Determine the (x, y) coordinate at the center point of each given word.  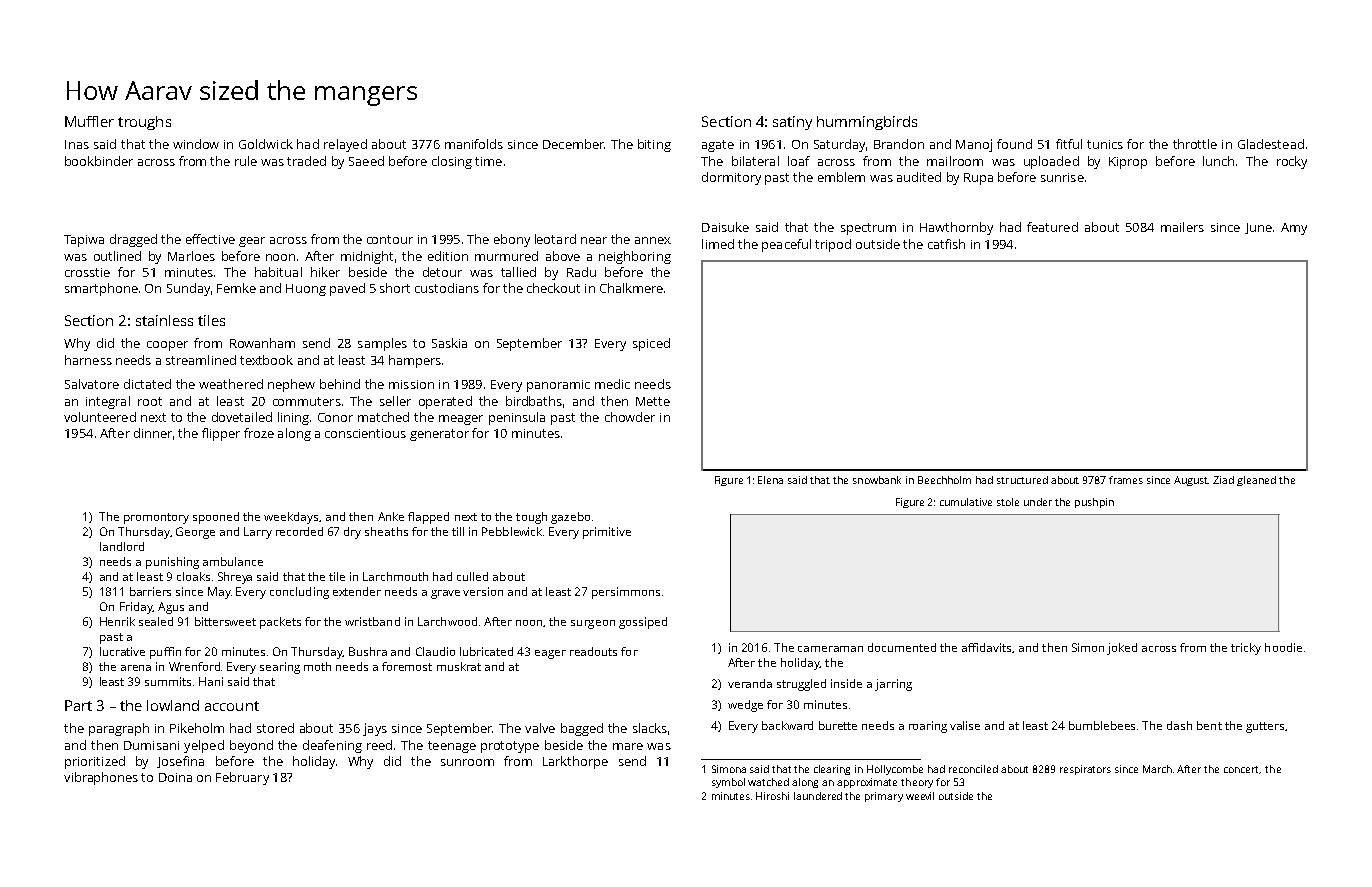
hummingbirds (867, 123)
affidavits (986, 647)
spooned (216, 518)
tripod (833, 245)
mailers (1182, 227)
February (242, 778)
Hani (211, 681)
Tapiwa (84, 241)
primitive (607, 533)
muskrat (459, 666)
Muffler (89, 121)
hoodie (1283, 647)
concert (1242, 770)
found (1014, 144)
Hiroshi (772, 796)
